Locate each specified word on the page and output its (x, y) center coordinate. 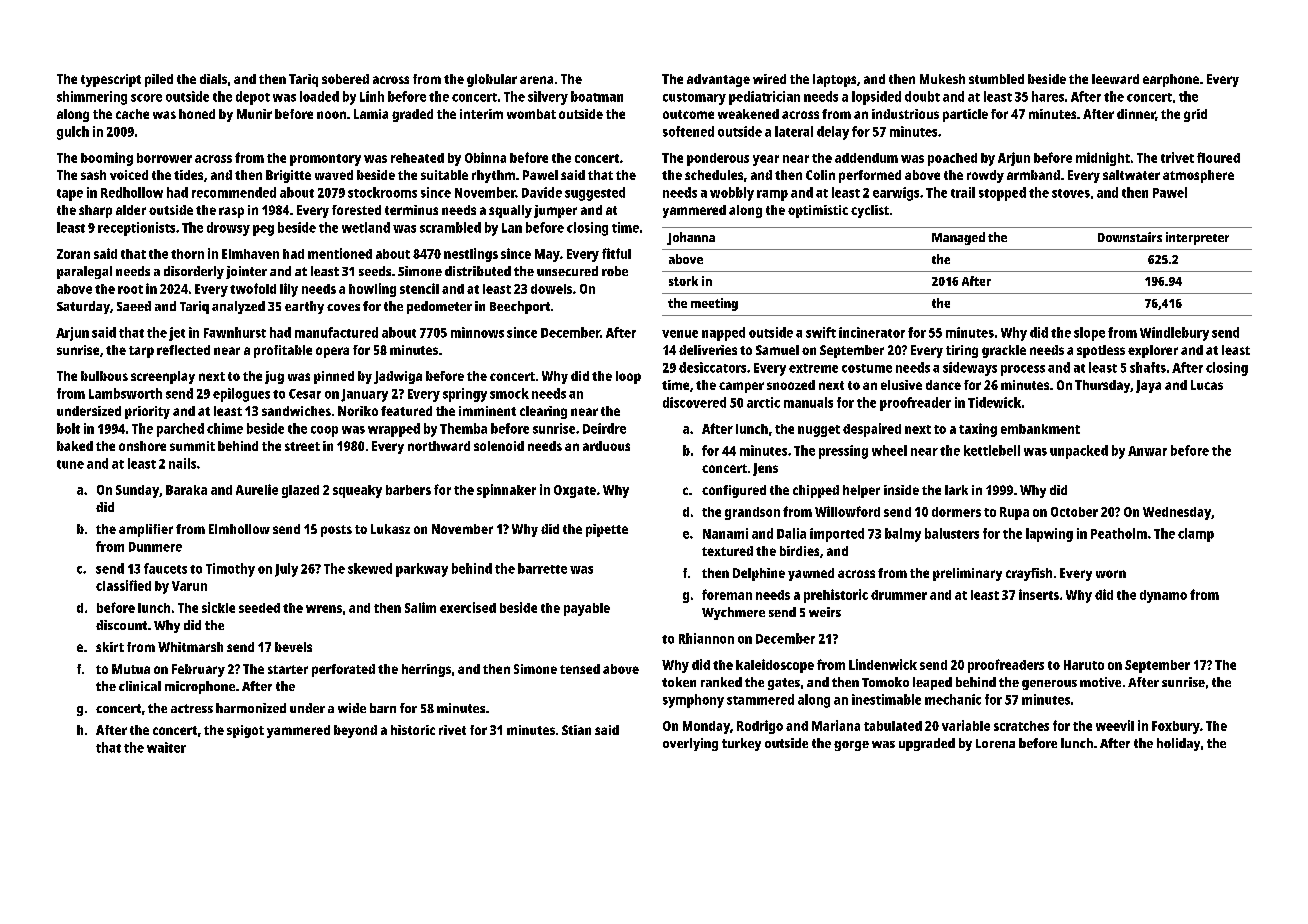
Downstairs (1130, 237)
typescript (111, 80)
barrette (542, 568)
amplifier (146, 530)
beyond (355, 731)
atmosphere (1198, 176)
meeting (714, 304)
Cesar (305, 394)
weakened (748, 114)
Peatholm (1119, 533)
